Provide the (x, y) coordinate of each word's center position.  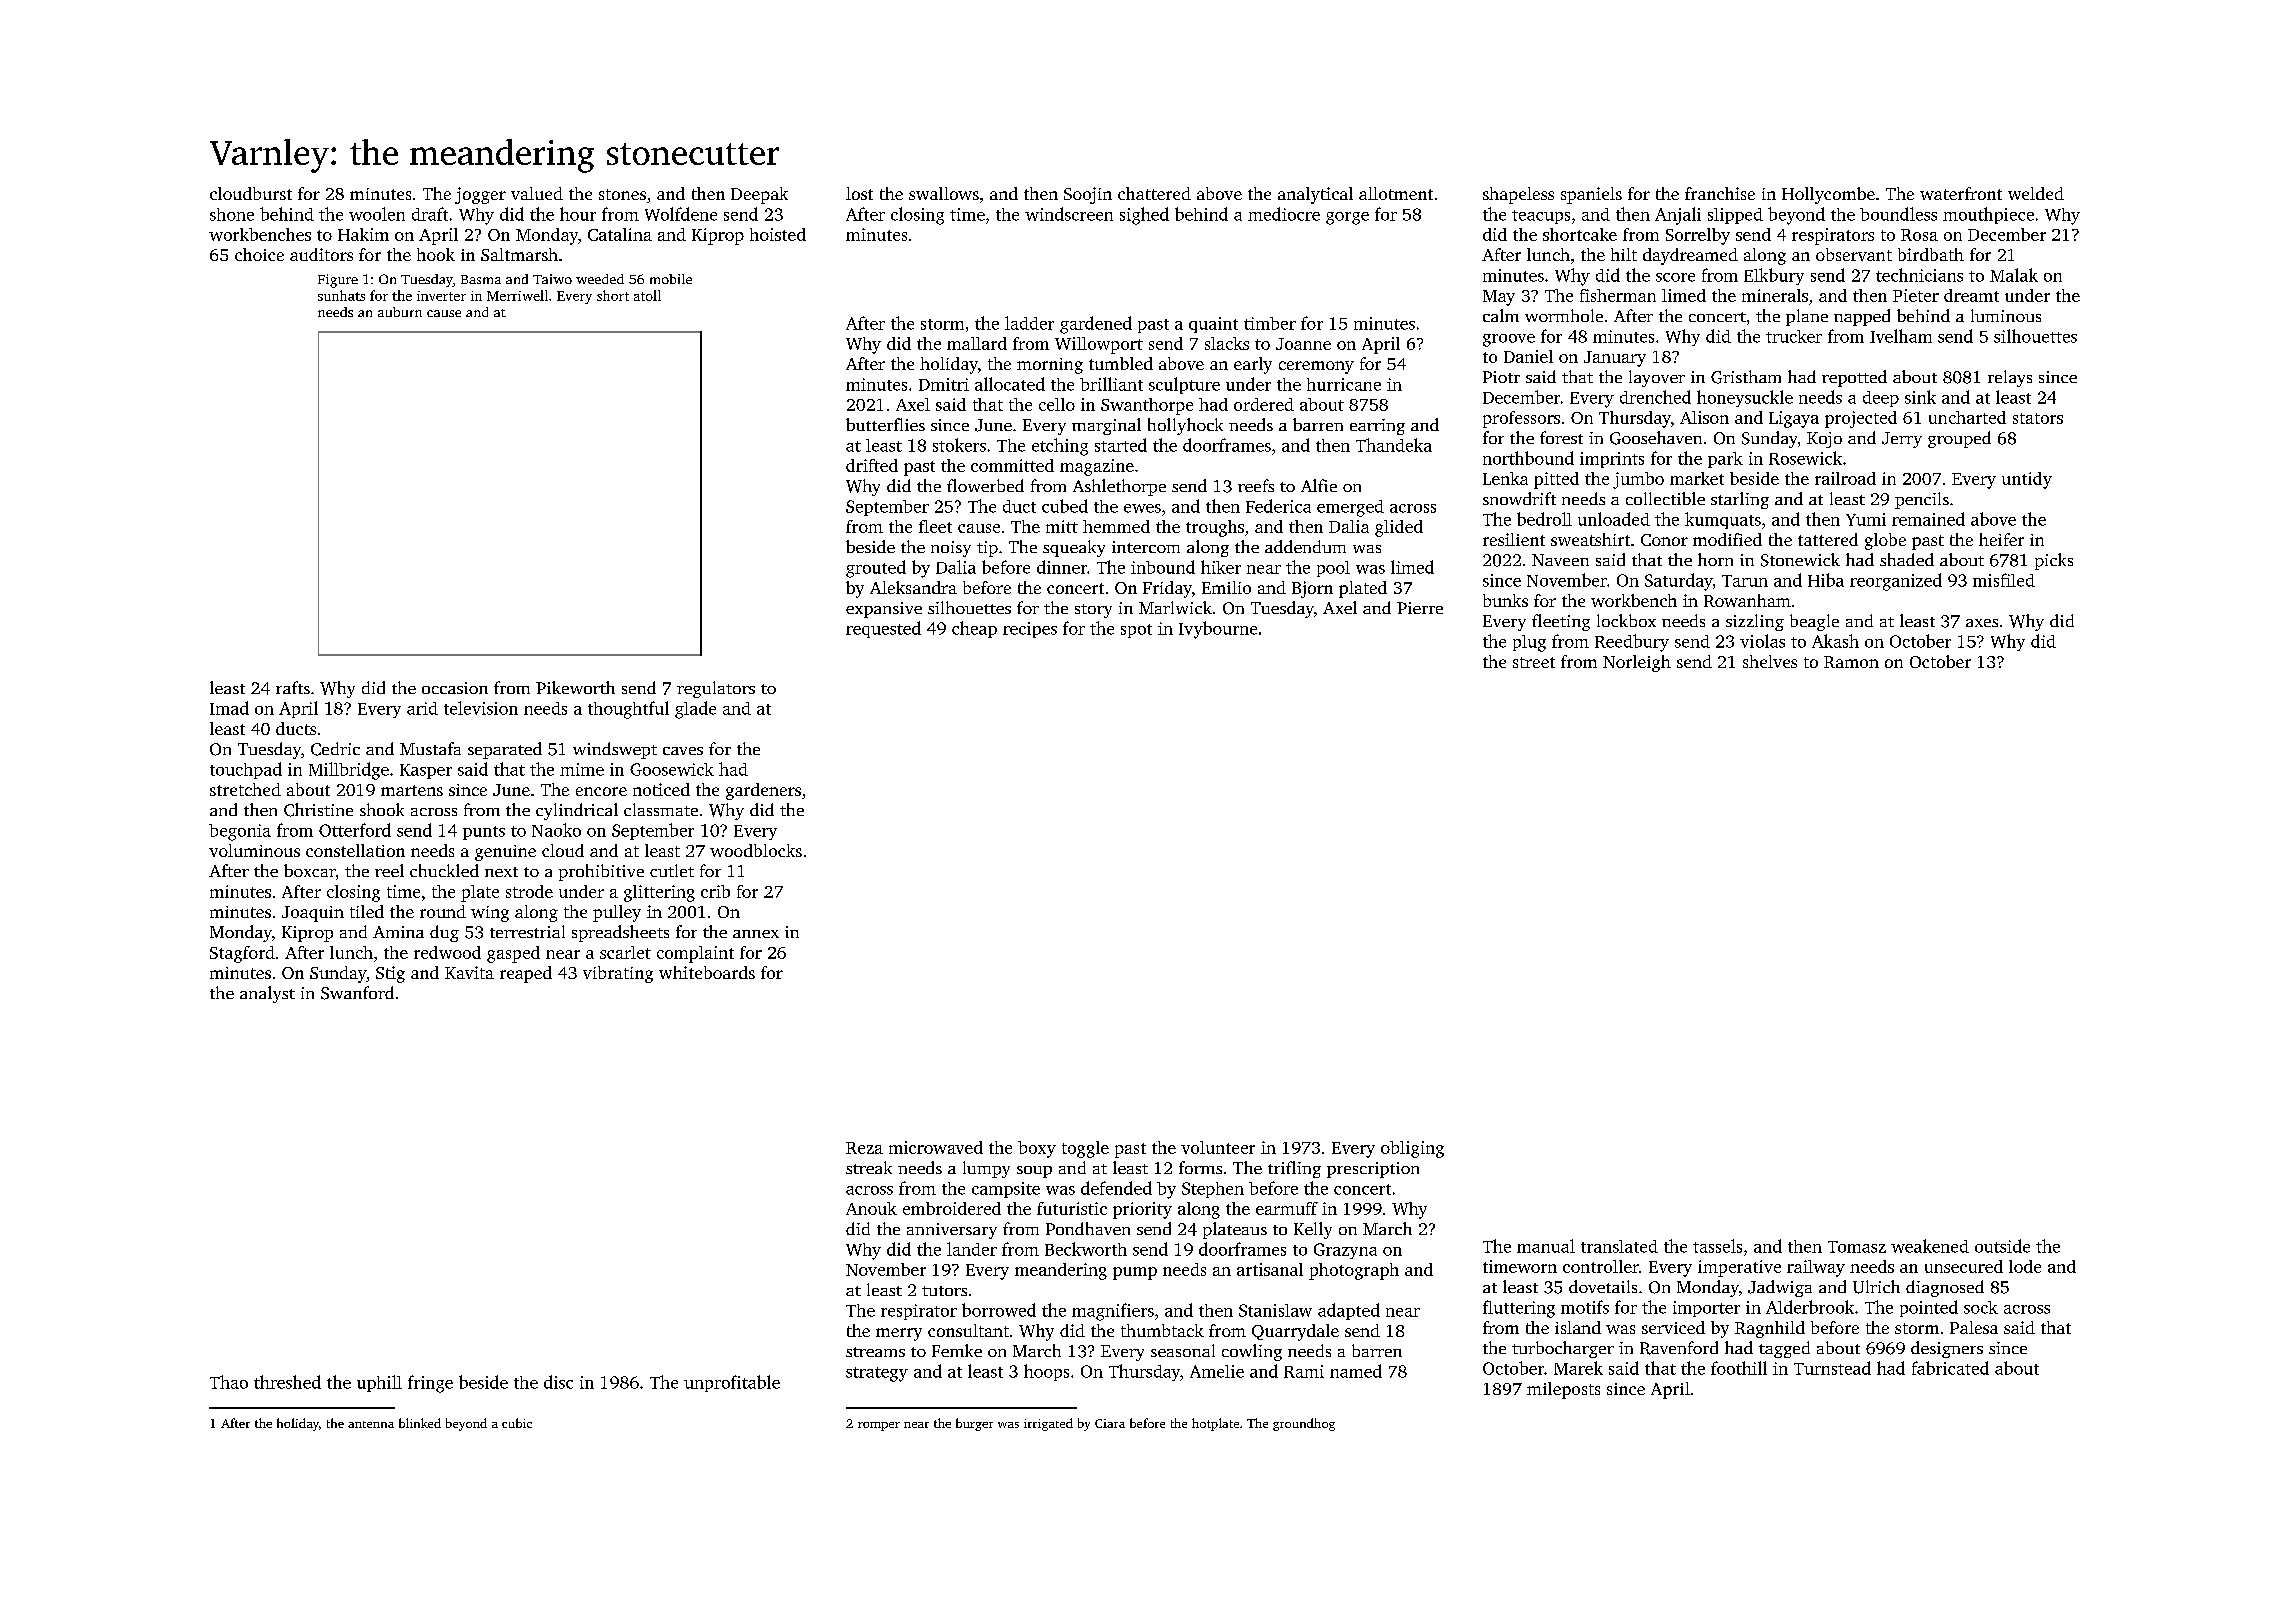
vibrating (618, 974)
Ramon (1851, 662)
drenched (1655, 397)
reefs (1256, 485)
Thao (229, 1382)
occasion (455, 688)
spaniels (1591, 195)
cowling (1252, 1352)
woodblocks (756, 850)
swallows (944, 193)
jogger (480, 195)
